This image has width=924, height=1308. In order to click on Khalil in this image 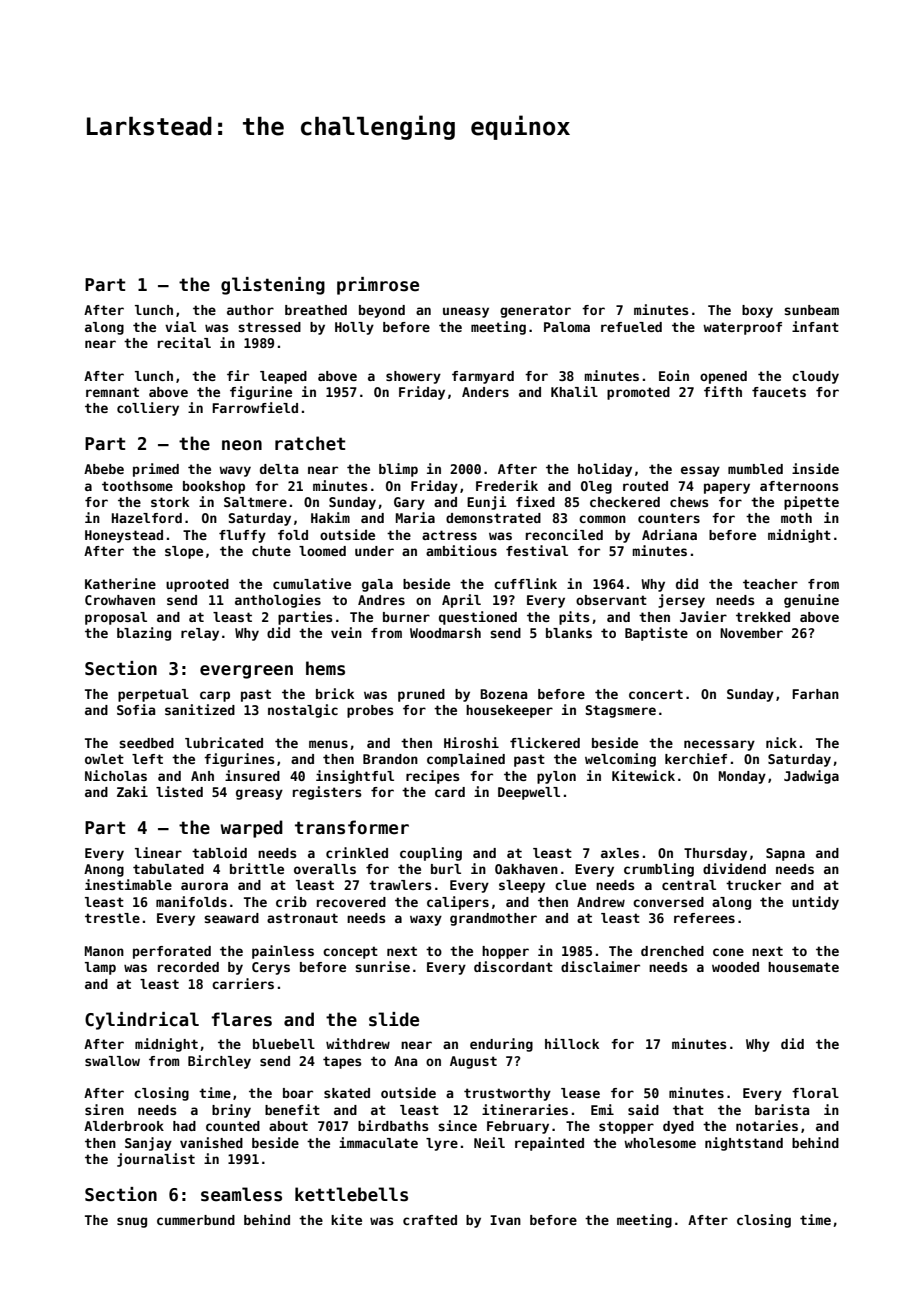, I will do `click(574, 391)`.
